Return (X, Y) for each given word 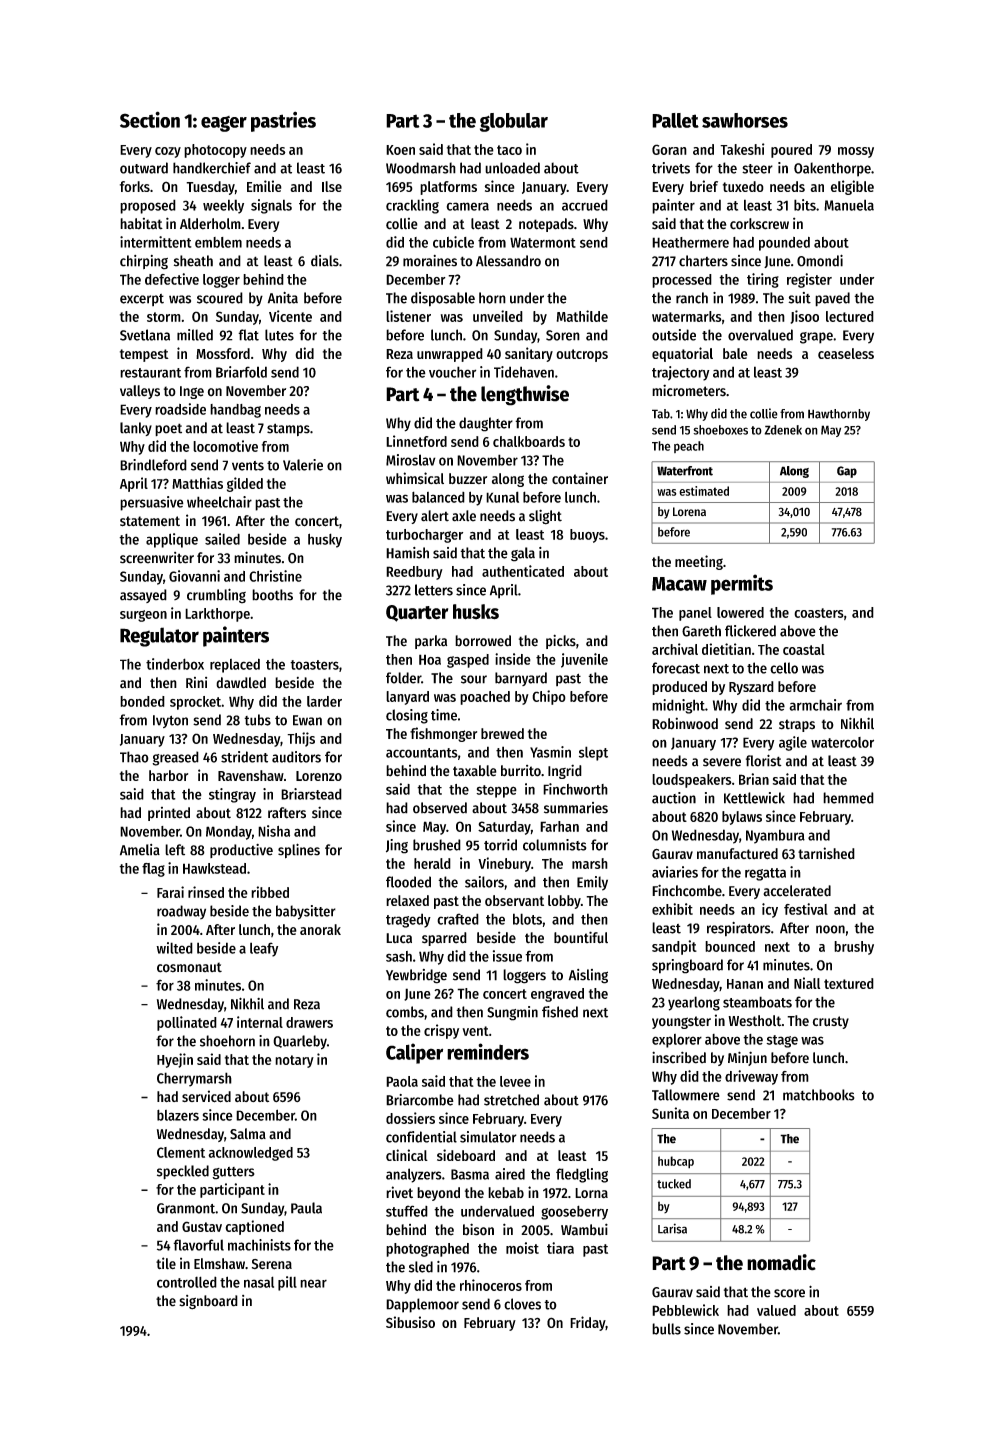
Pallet (675, 120)
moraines (430, 261)
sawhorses (745, 120)
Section (150, 119)
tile (166, 1263)
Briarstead (311, 794)
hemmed (848, 798)
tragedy (408, 920)
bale (735, 353)
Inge (192, 392)
